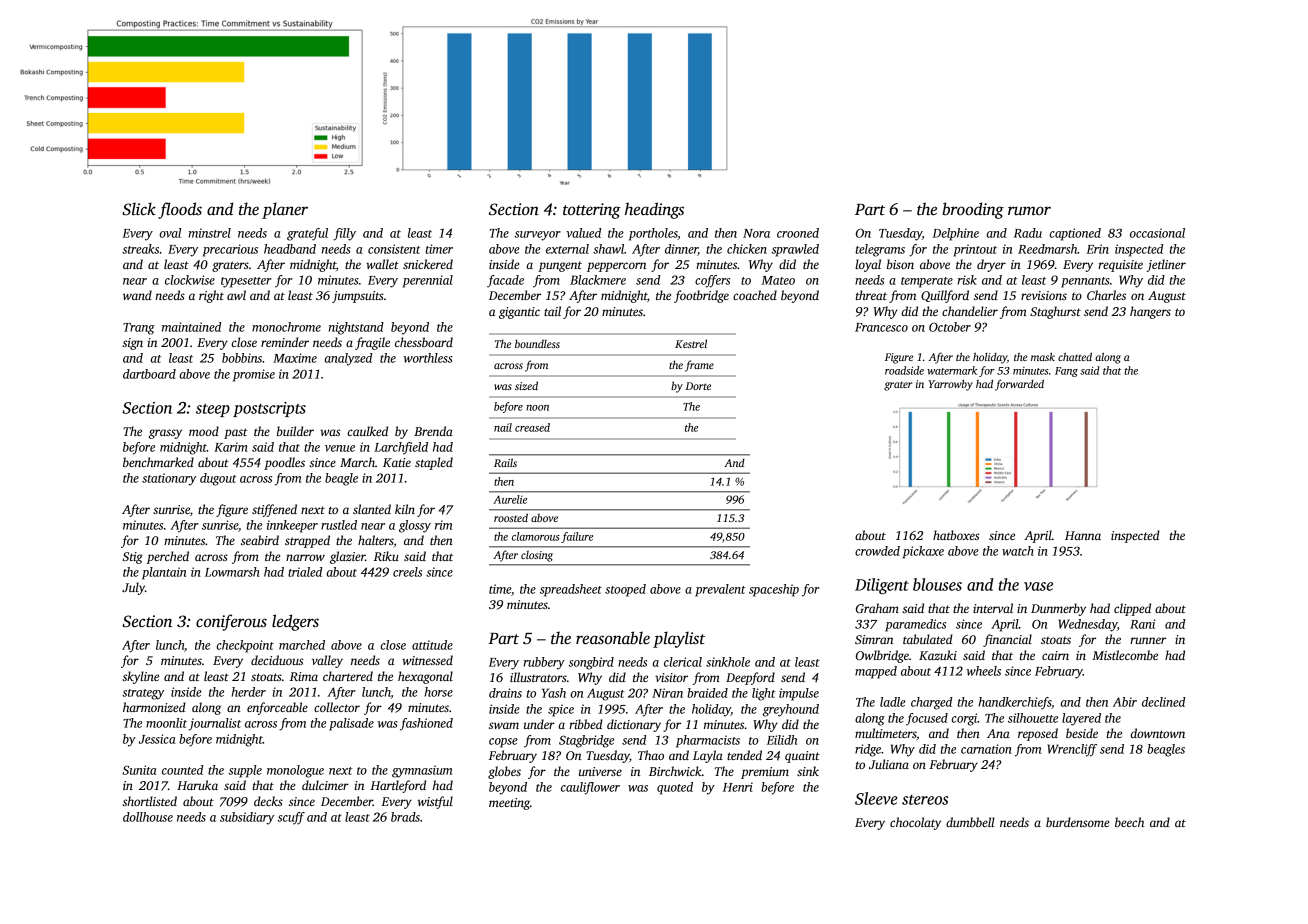  What do you see at coordinates (503, 427) in the screenshot?
I see `nail` at bounding box center [503, 427].
